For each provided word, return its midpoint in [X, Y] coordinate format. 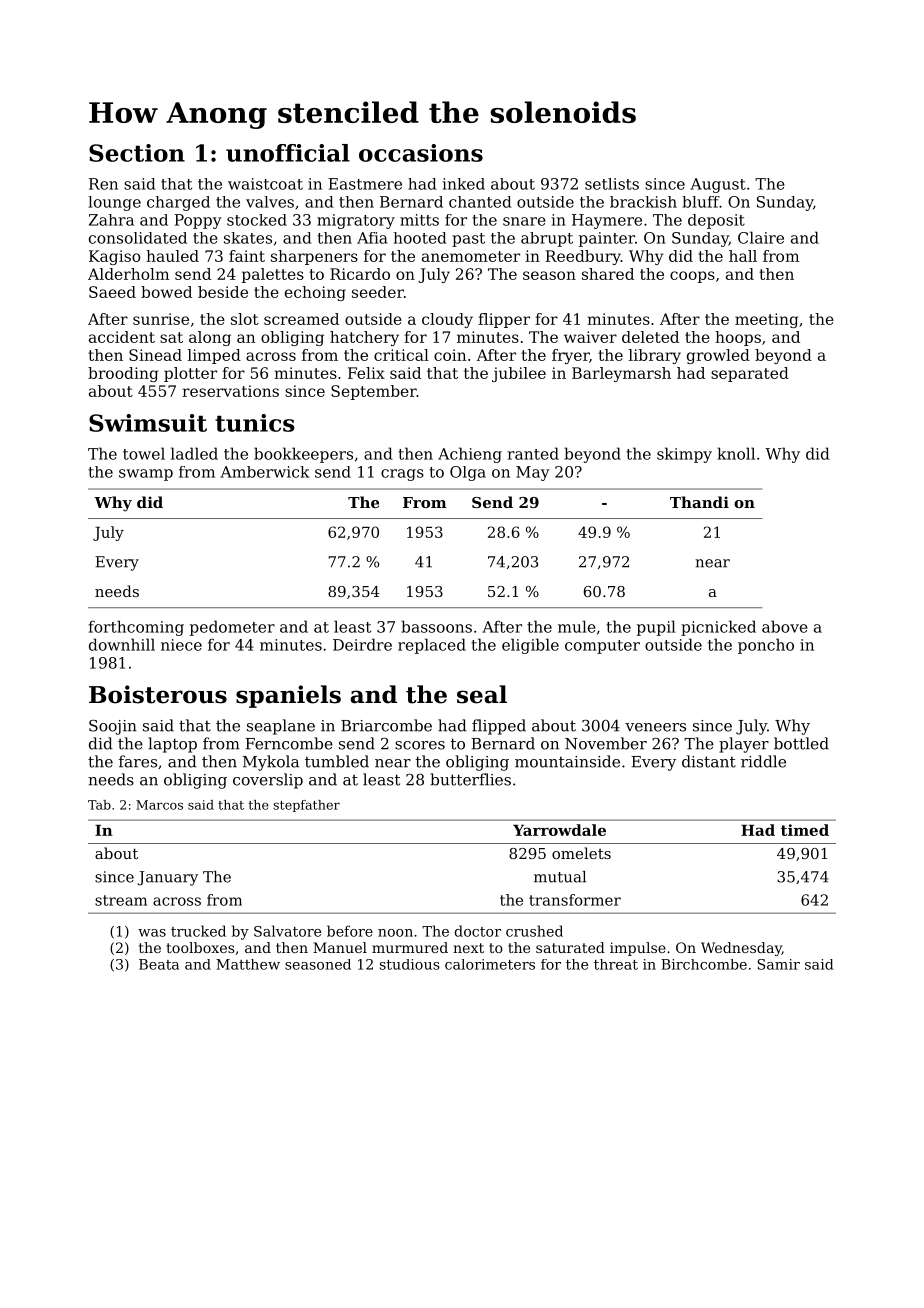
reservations [230, 391]
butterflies [470, 779]
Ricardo [360, 274]
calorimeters [490, 964]
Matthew [248, 964]
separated [750, 374]
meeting [766, 320]
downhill [122, 644]
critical [401, 355]
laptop [172, 745]
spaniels [288, 696]
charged [178, 203]
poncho [766, 646]
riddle [763, 761]
